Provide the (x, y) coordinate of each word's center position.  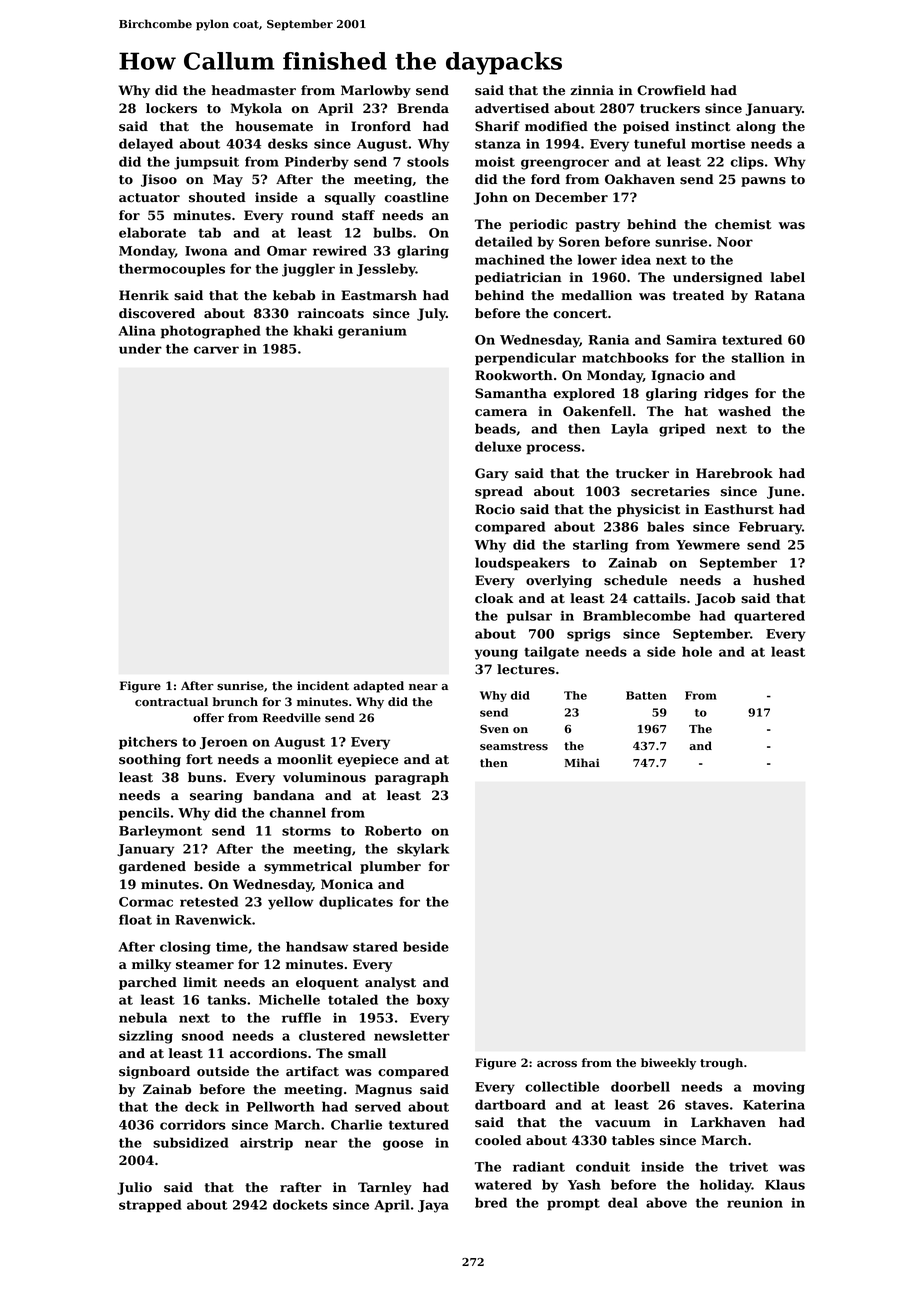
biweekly (668, 1064)
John (490, 198)
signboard (154, 1072)
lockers (171, 108)
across (557, 1064)
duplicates (356, 902)
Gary (492, 474)
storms (306, 831)
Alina (137, 330)
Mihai (582, 762)
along (756, 127)
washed (744, 411)
